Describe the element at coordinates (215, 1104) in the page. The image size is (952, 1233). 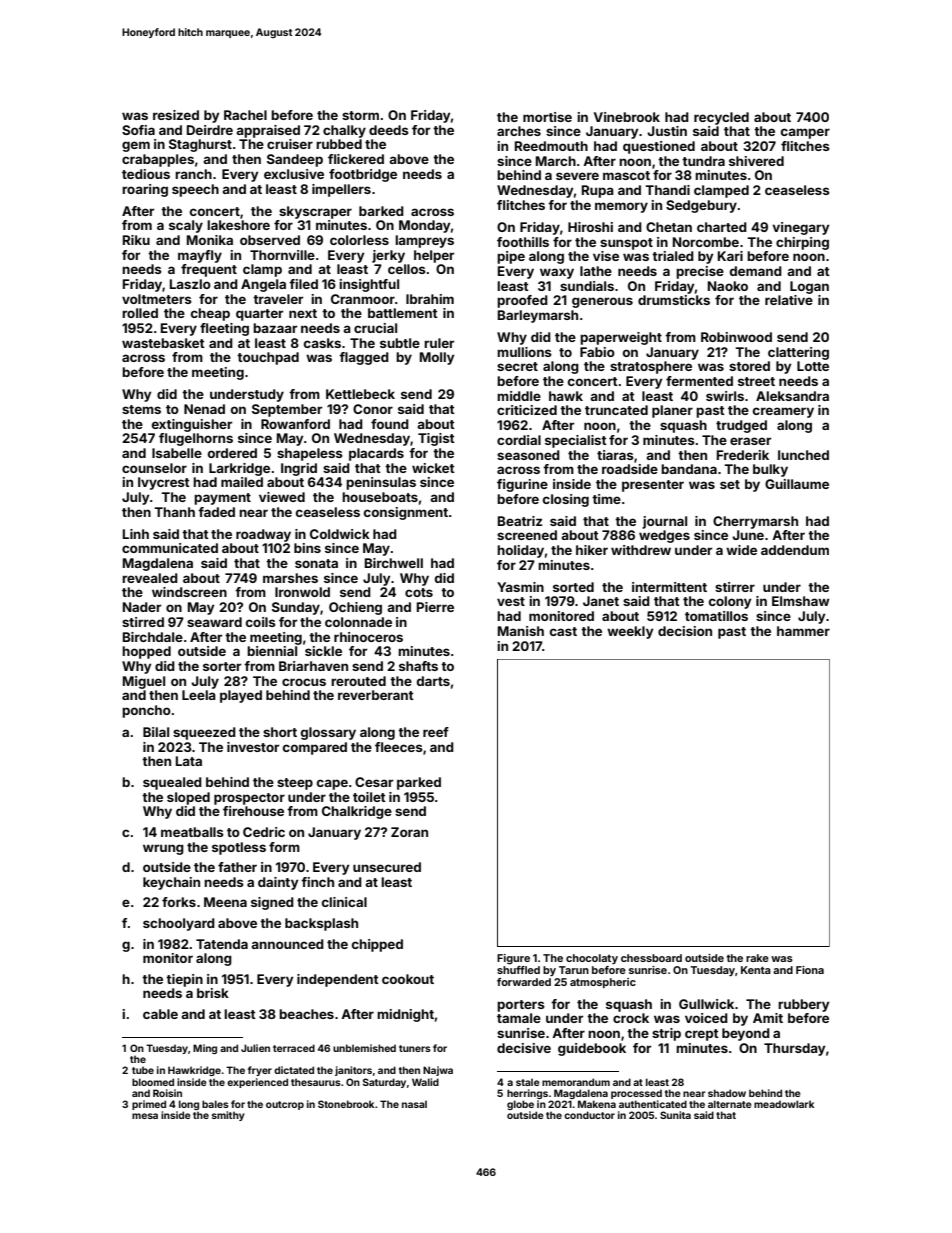
I see `bales` at that location.
